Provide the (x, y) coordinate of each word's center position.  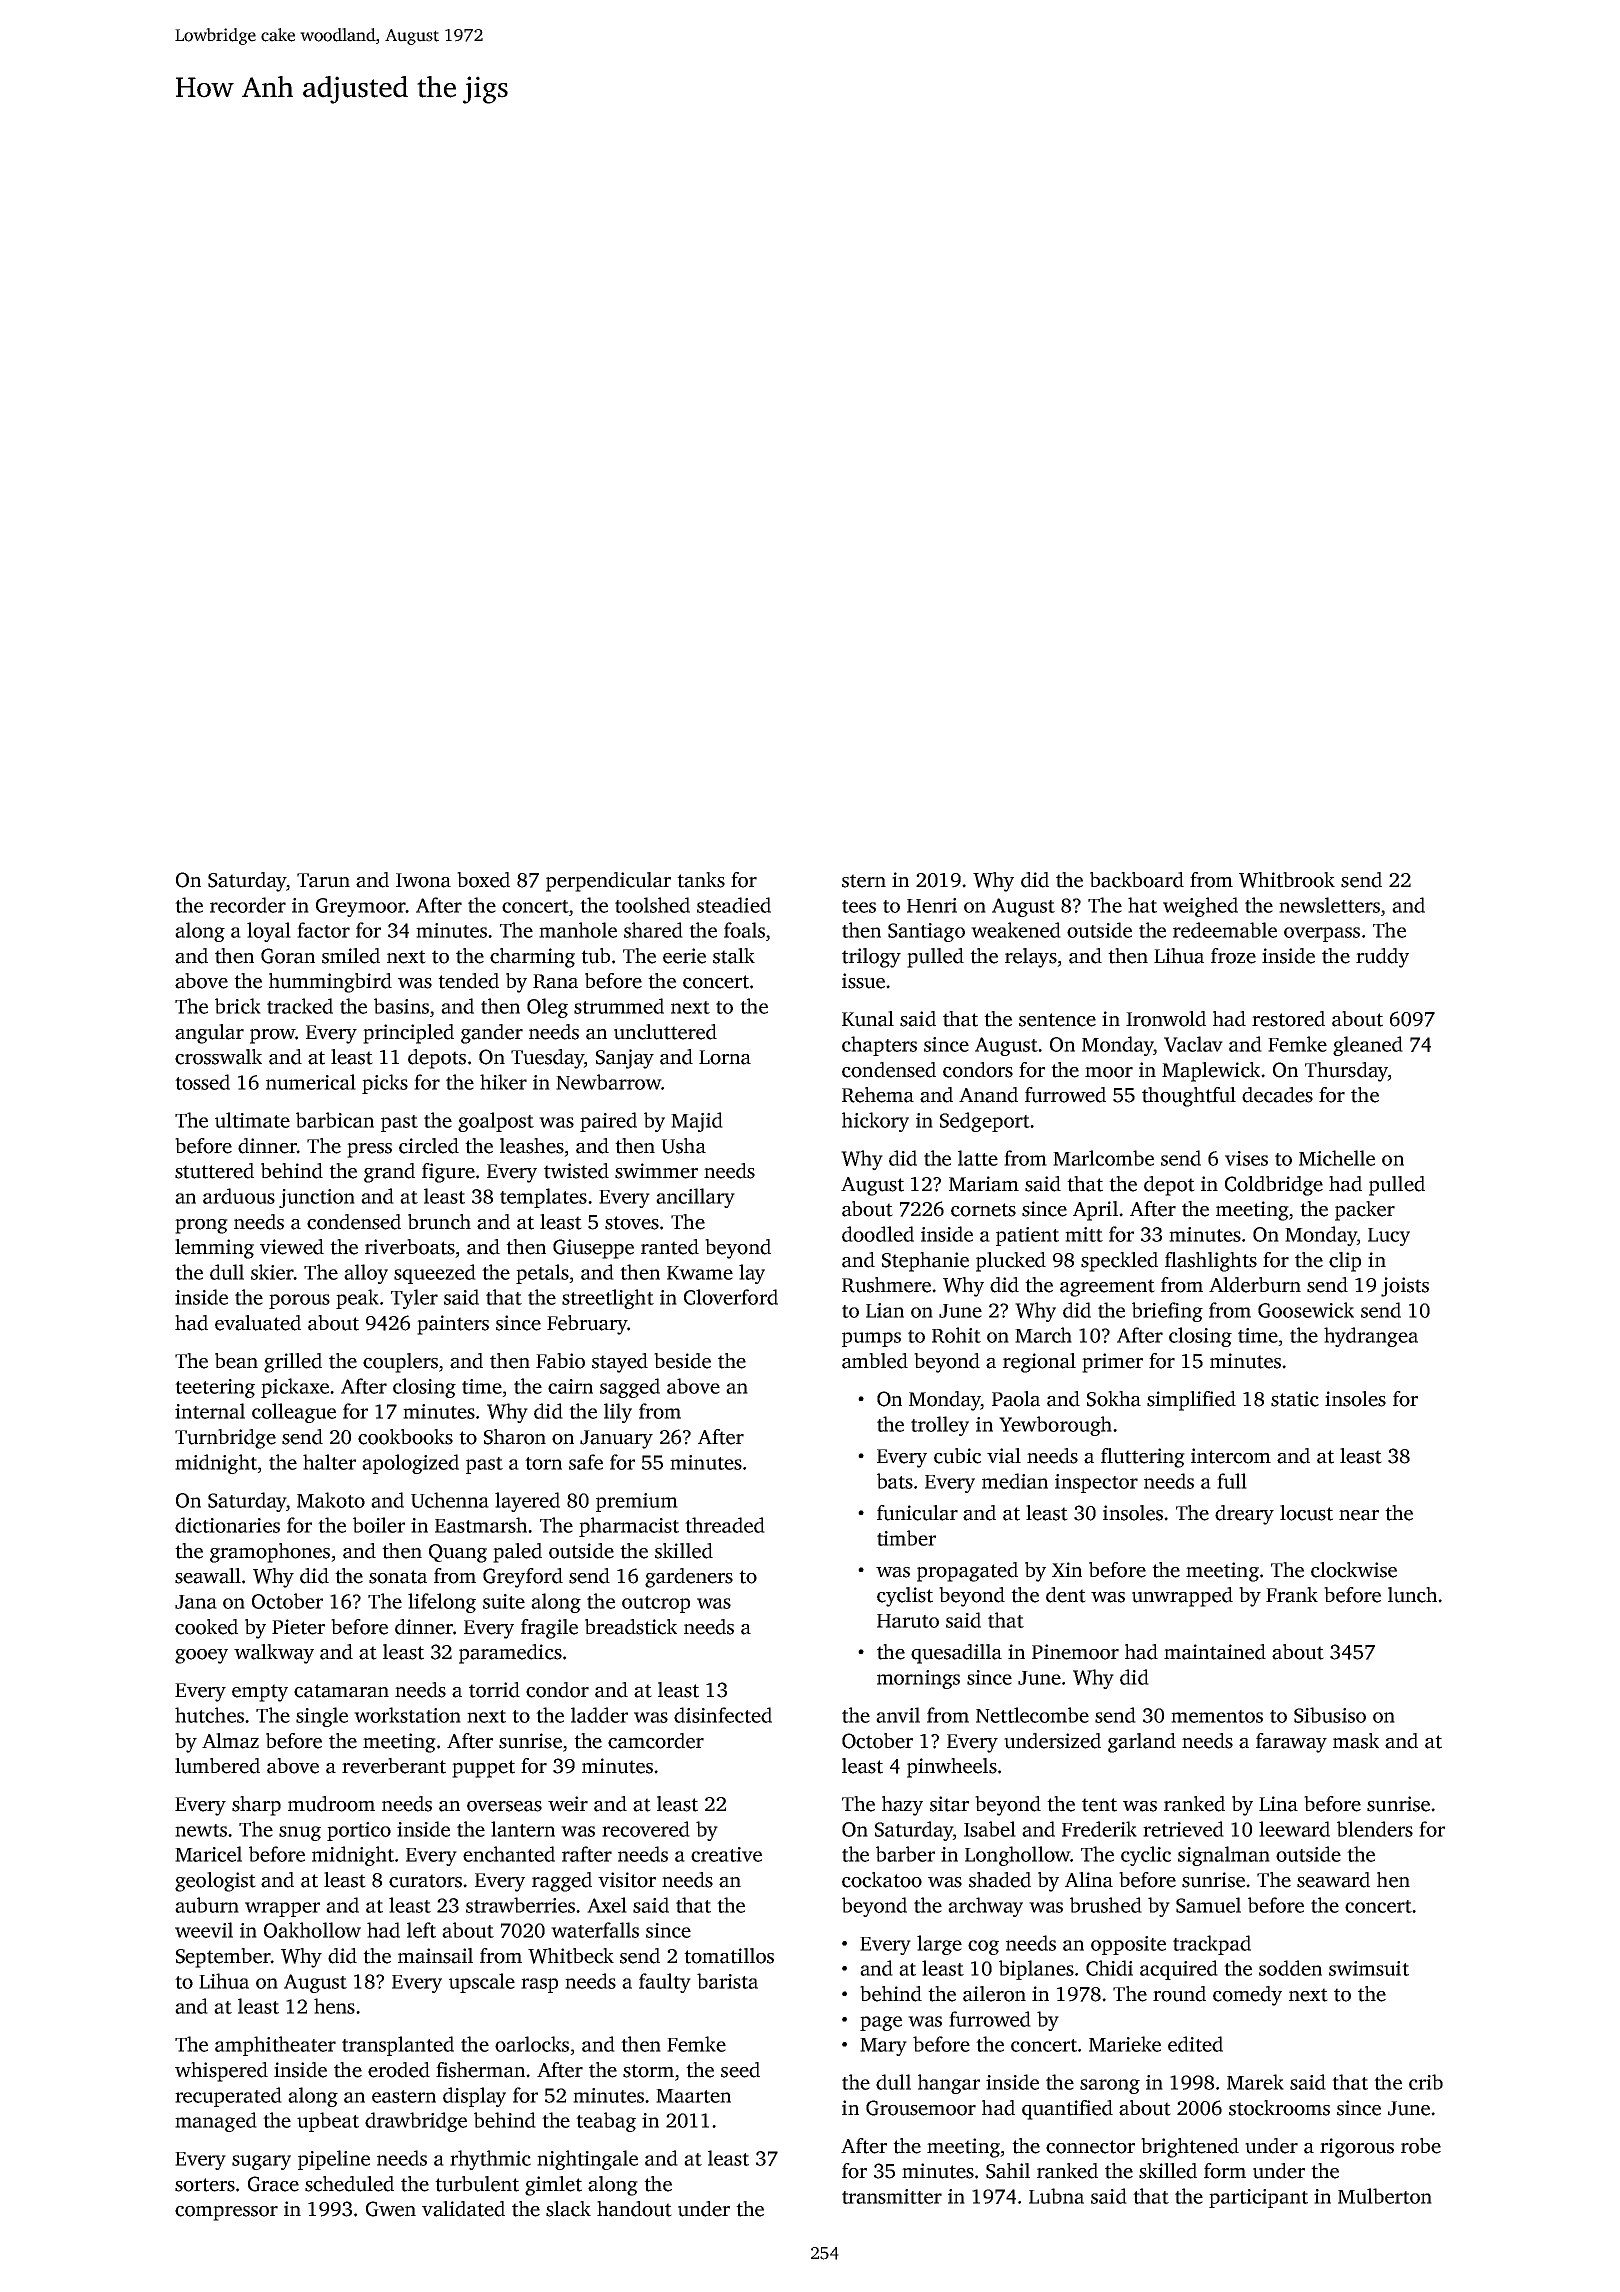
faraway (1291, 1743)
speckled (1119, 1262)
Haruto (908, 1621)
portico (359, 1831)
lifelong (442, 1603)
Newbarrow (608, 1082)
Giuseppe (593, 1249)
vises (1246, 1158)
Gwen (391, 2209)
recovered (646, 1829)
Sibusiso (1330, 1715)
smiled (351, 956)
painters (453, 1325)
